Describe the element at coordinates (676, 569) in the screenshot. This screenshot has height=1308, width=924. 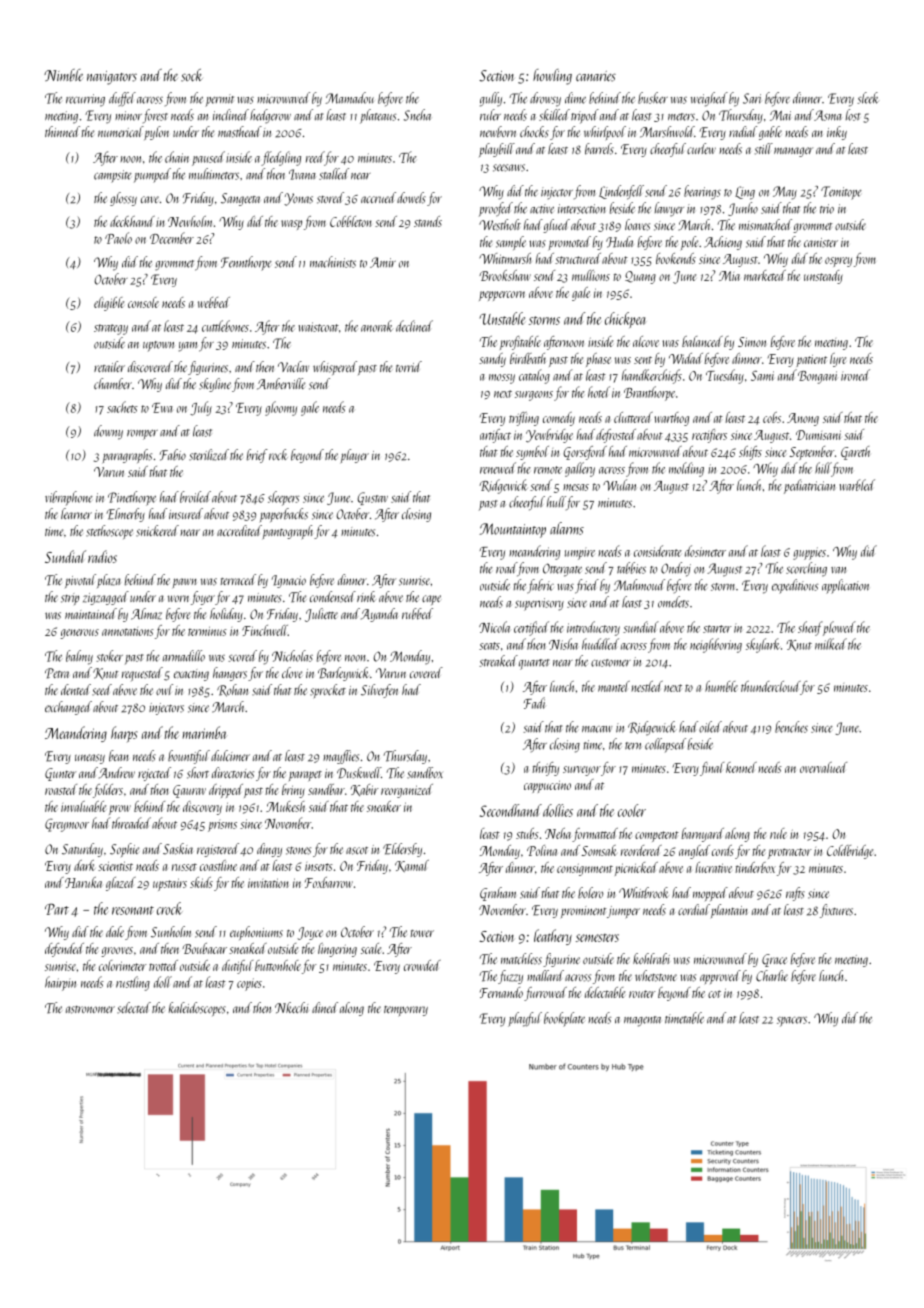
I see `Ondrej` at that location.
